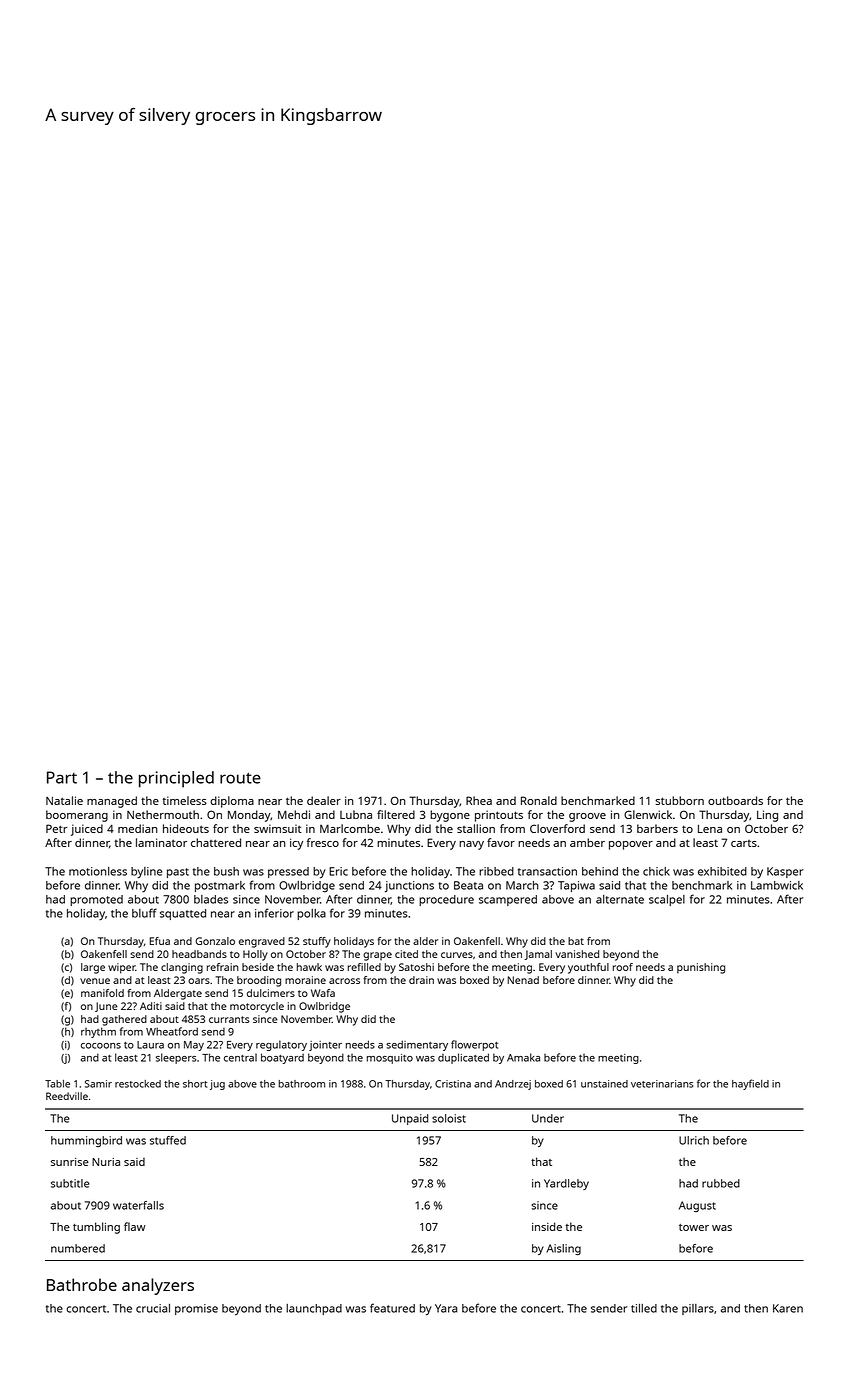 This screenshot has width=849, height=1400. What do you see at coordinates (479, 800) in the screenshot?
I see `Rhea` at bounding box center [479, 800].
